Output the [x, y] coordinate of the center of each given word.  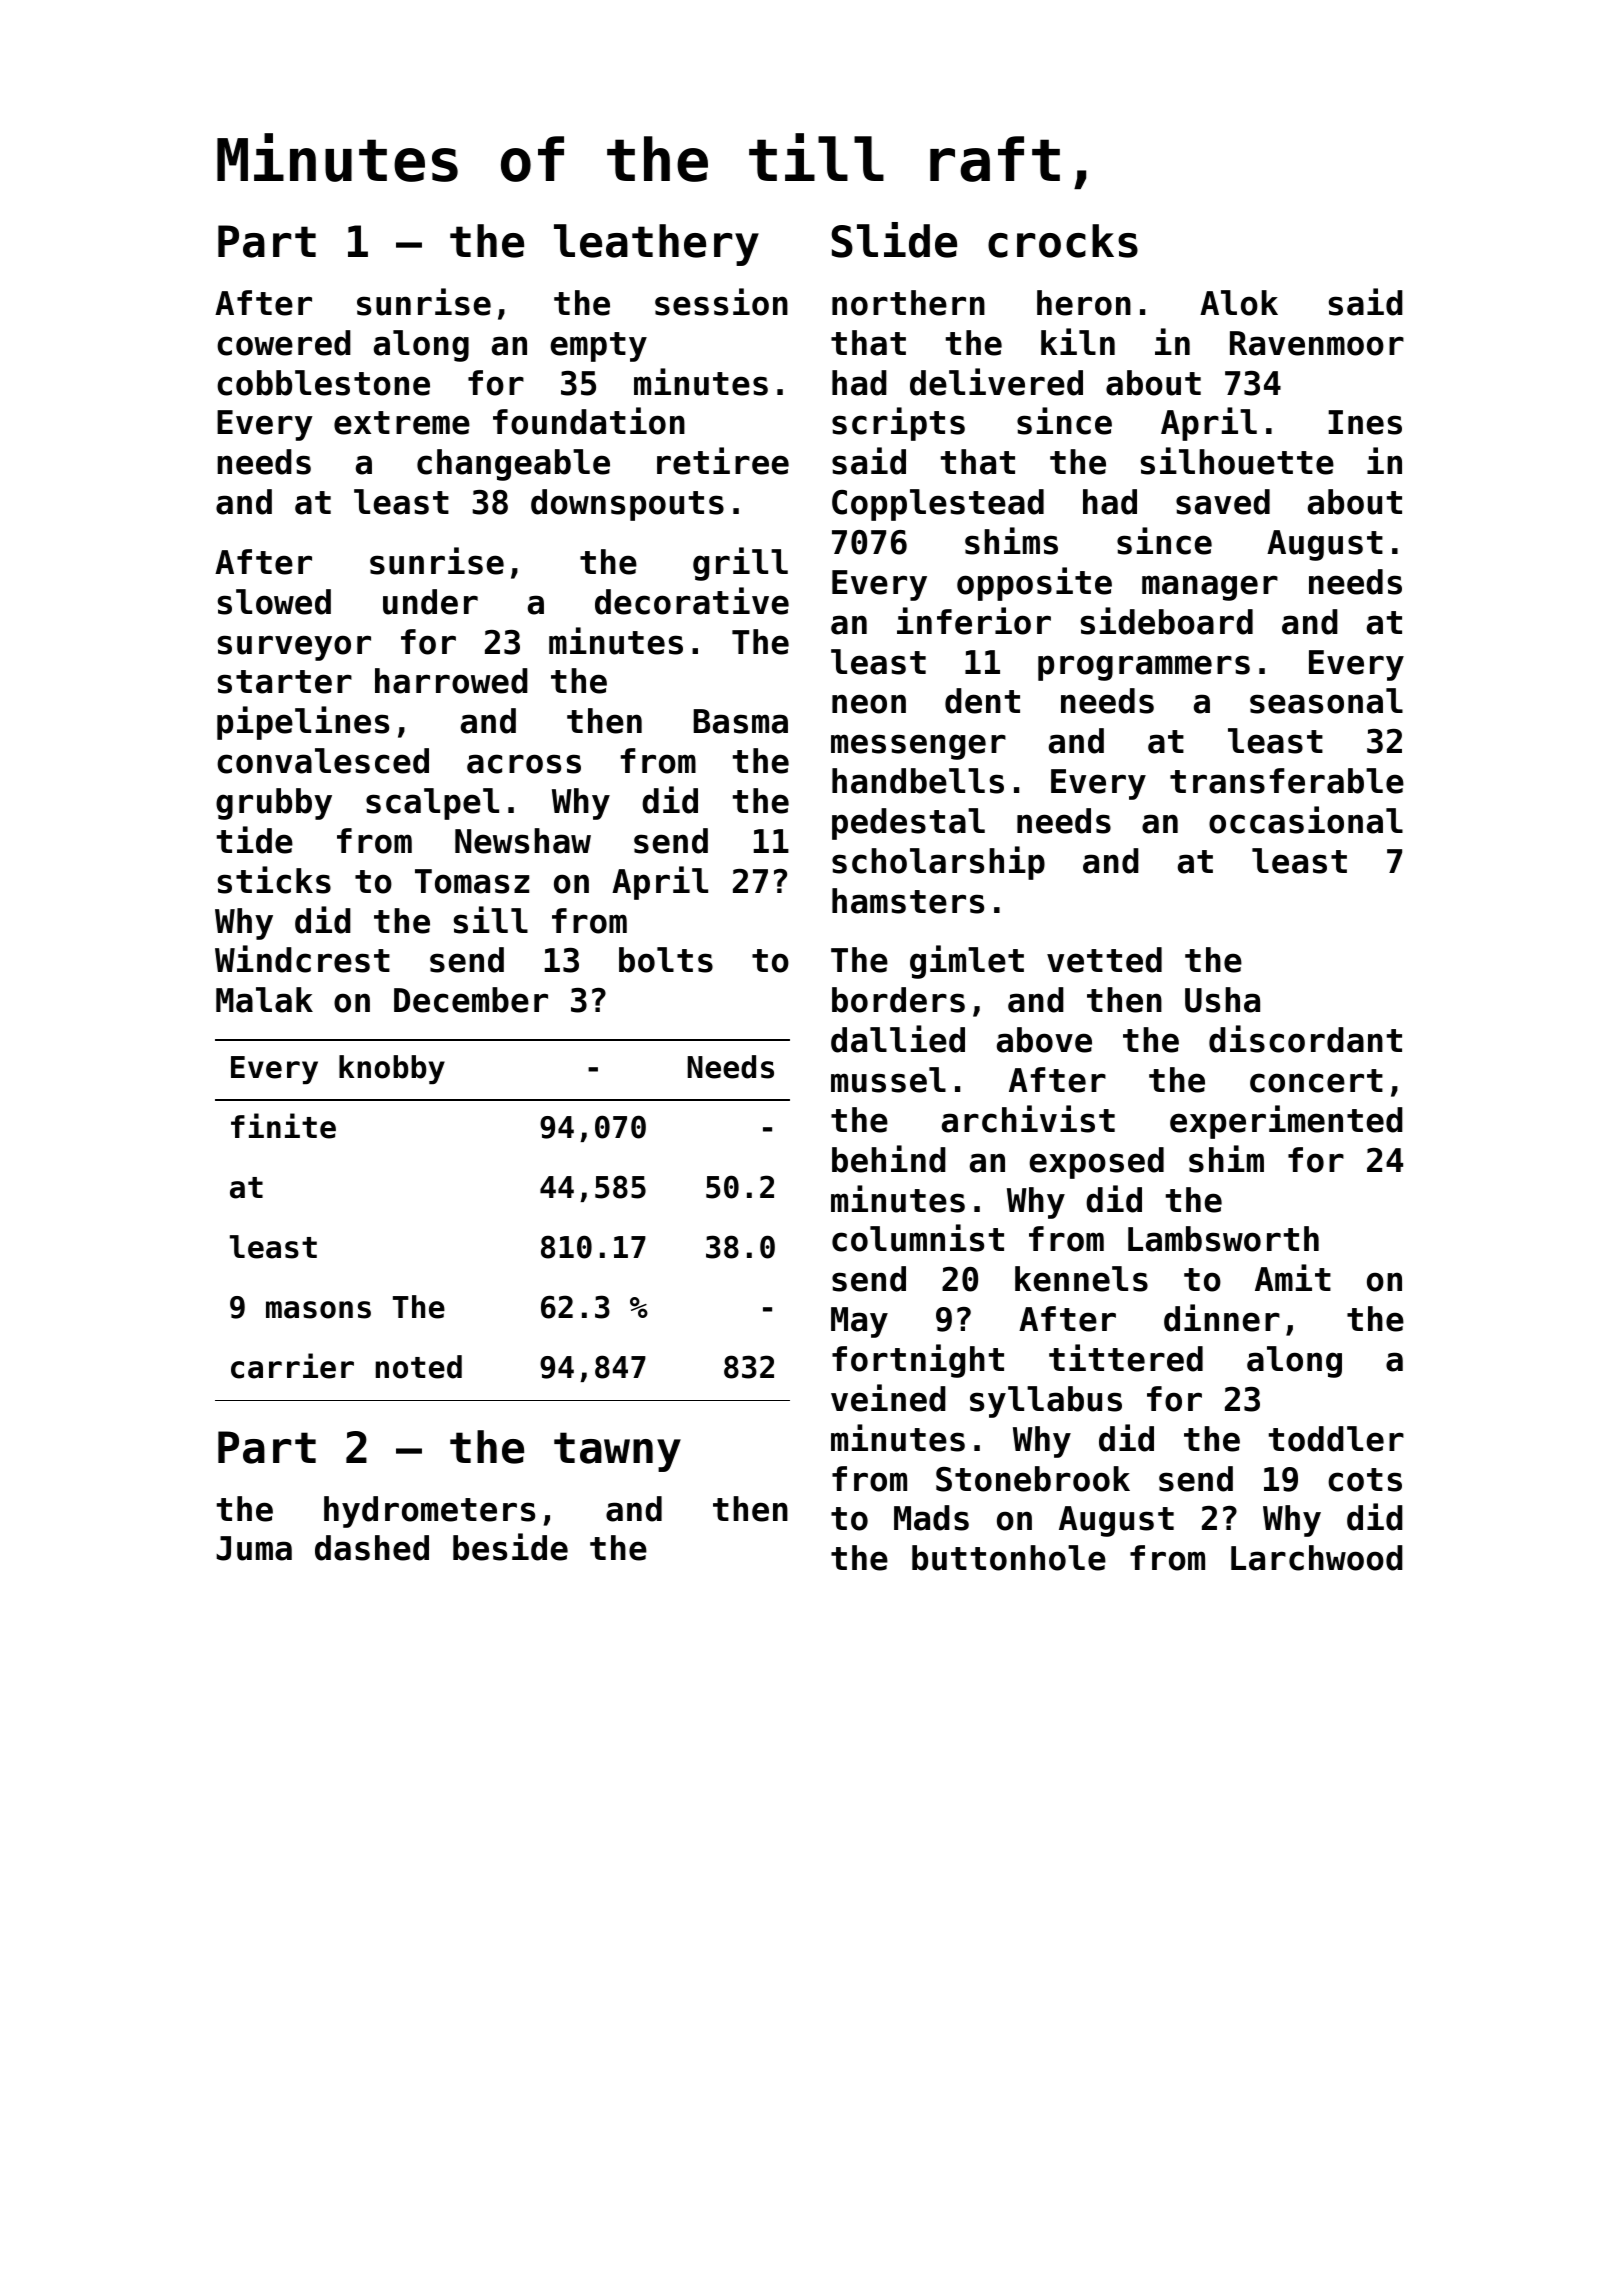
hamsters [908, 901]
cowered [284, 343]
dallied [898, 1039]
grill [740, 564]
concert [1316, 1081]
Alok [1239, 303]
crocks [1063, 241]
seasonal [1326, 701]
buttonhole [1009, 1558]
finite [283, 1126]
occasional [1306, 820]
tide [255, 840]
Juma [254, 1548]
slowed [274, 602]
